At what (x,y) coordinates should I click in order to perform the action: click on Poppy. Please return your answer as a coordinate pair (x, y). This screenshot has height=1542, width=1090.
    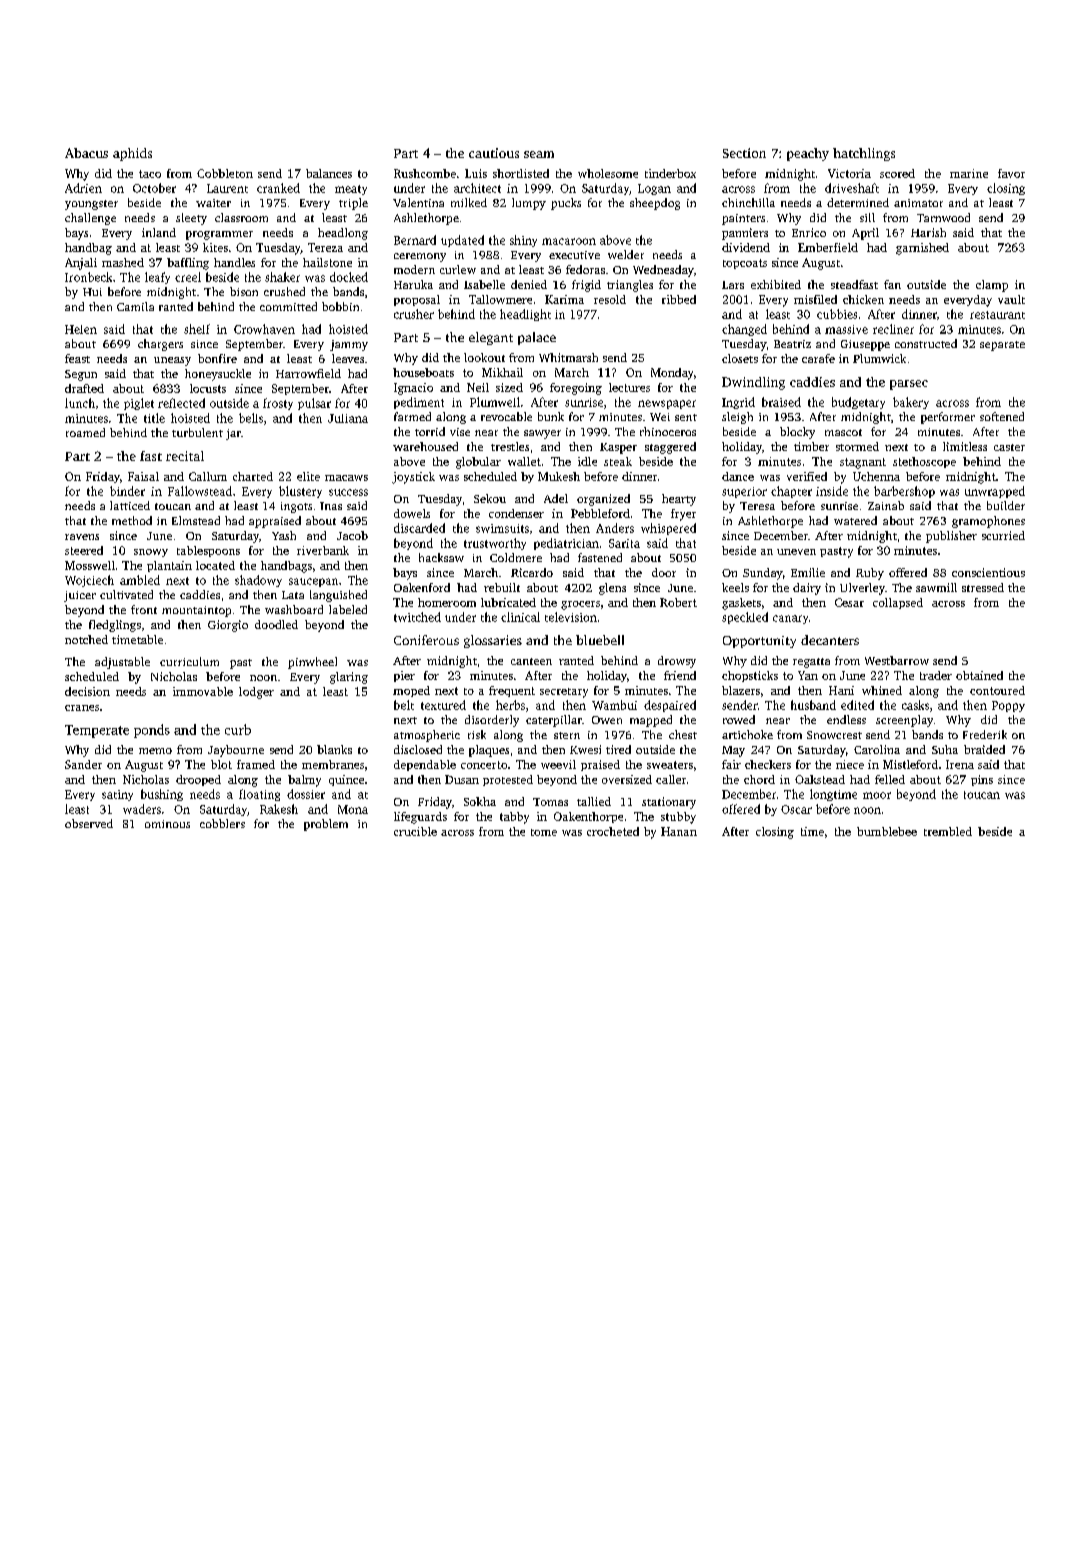
    Looking at the image, I should click on (1008, 706).
